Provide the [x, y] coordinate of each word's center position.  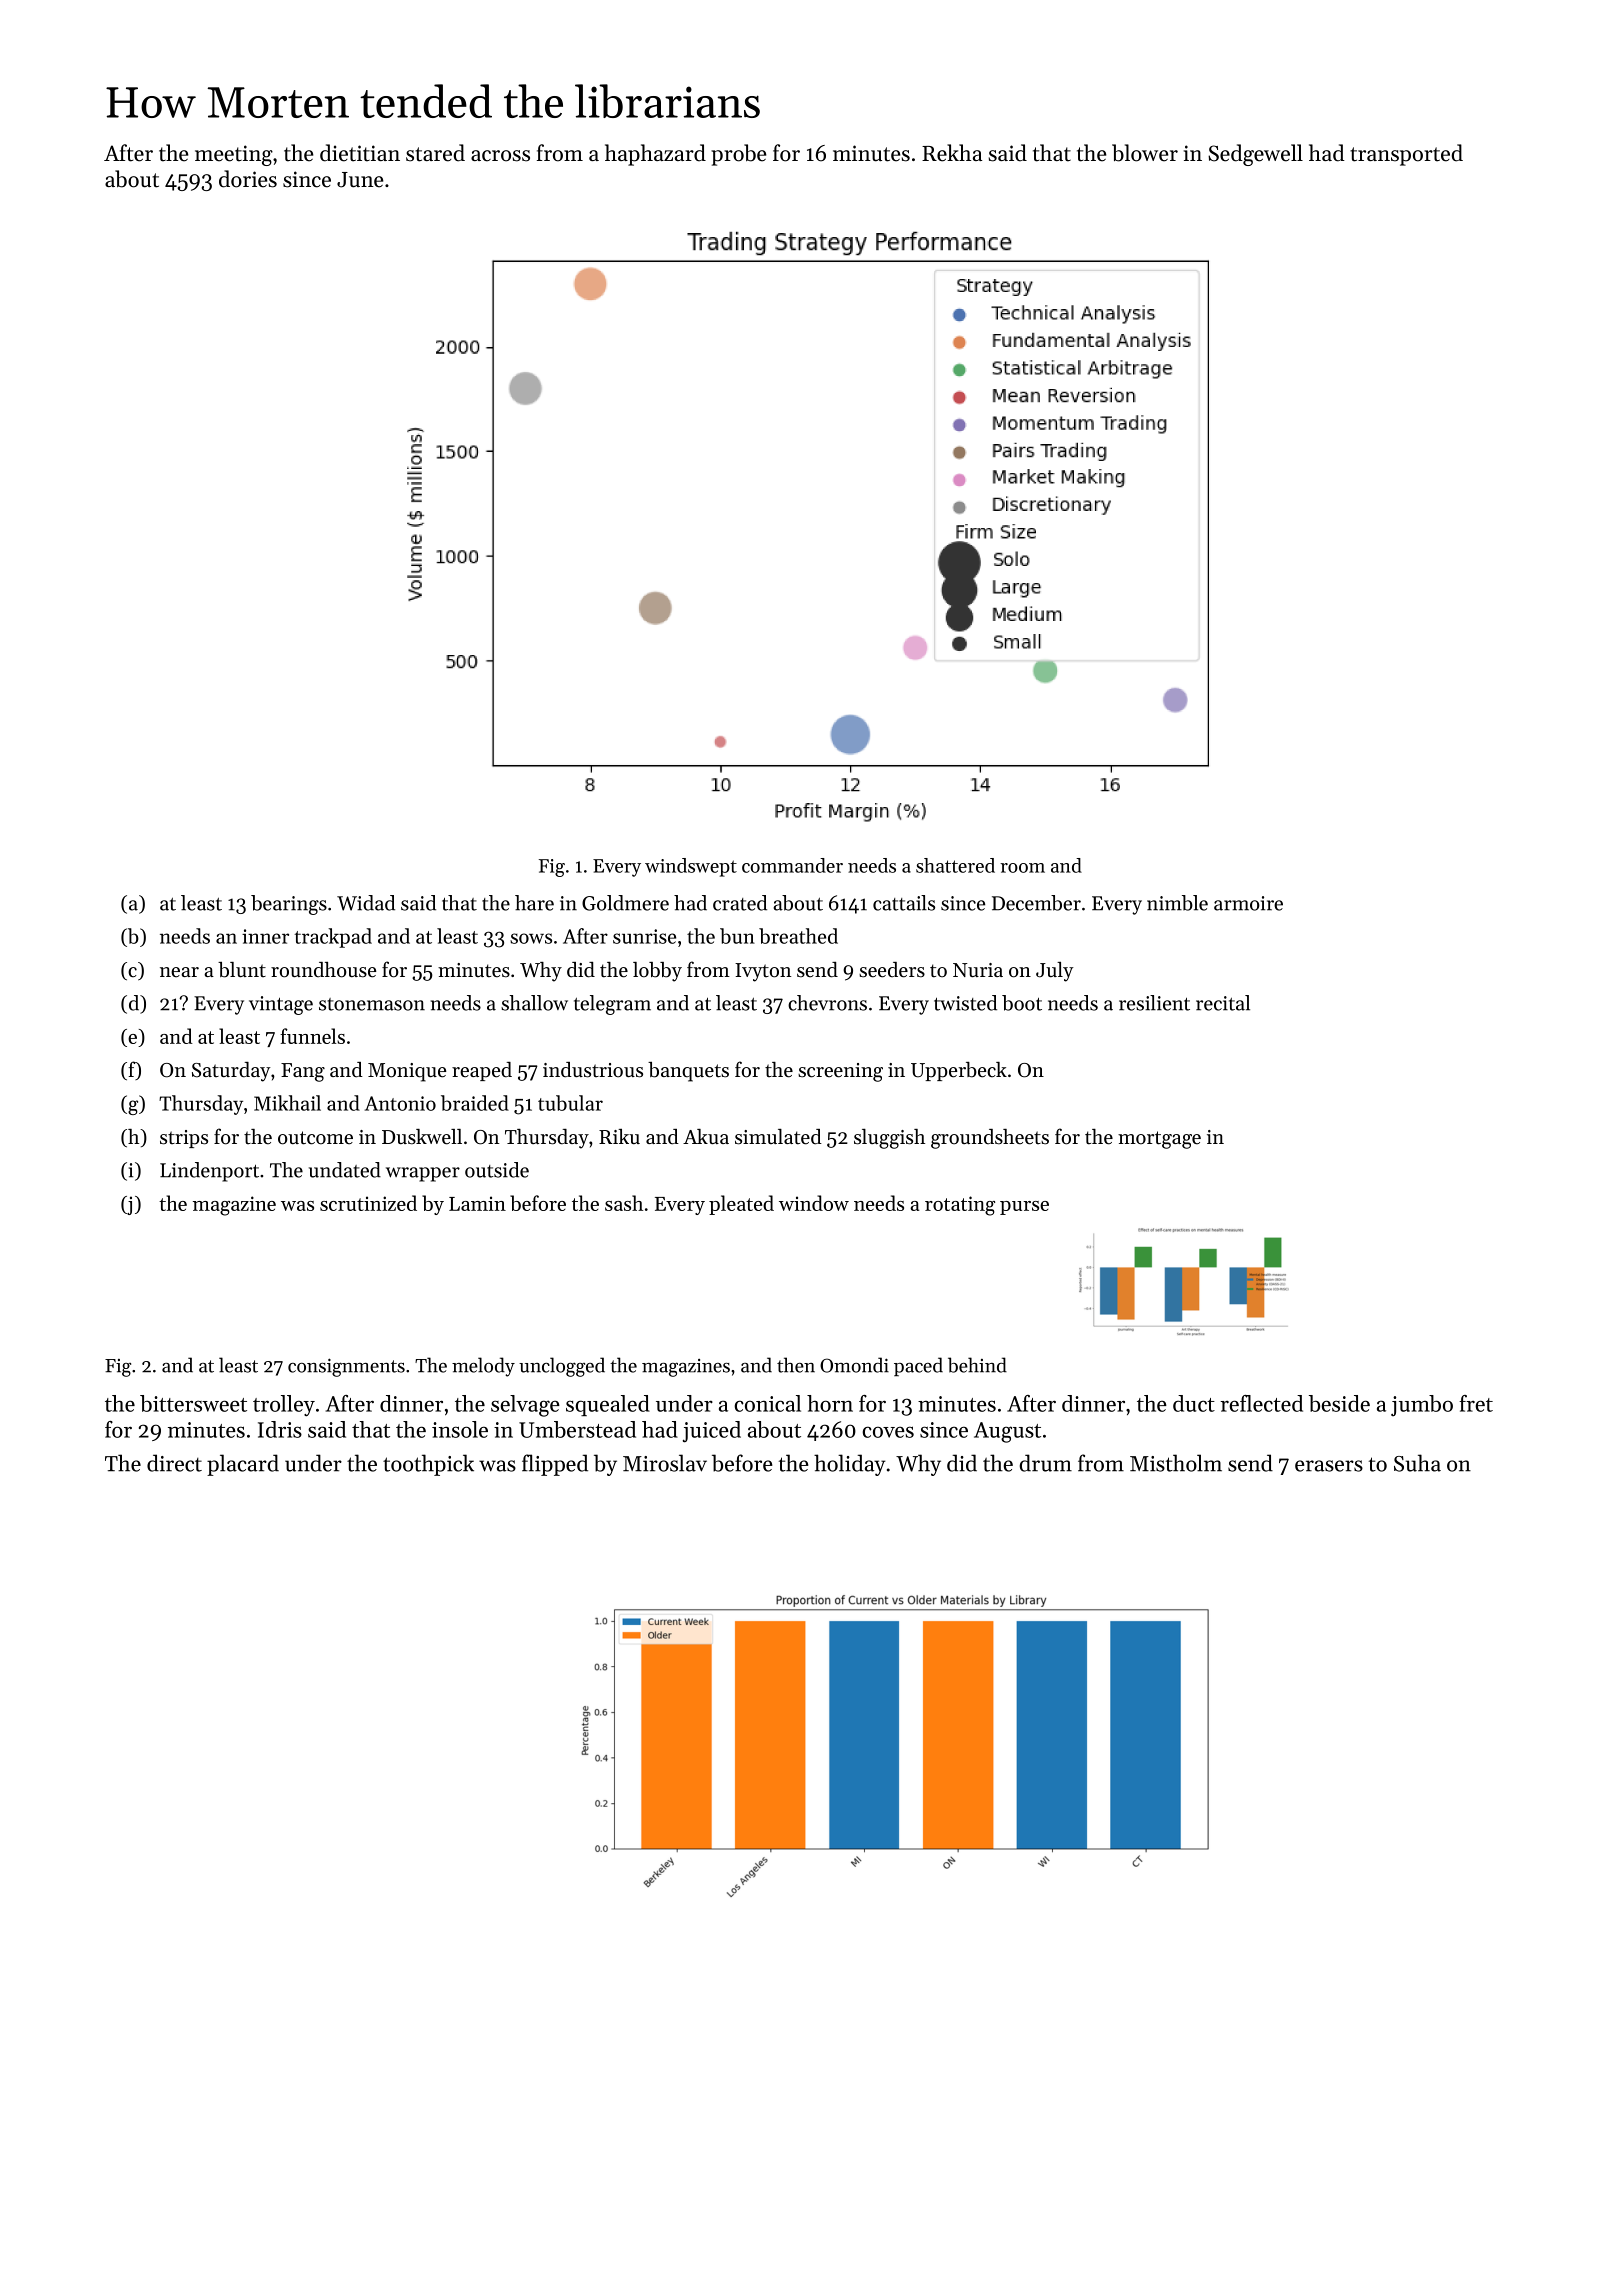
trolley [284, 1405]
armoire [1248, 903]
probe [738, 155]
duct [1194, 1403]
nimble [1177, 903]
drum [1045, 1463]
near [179, 972]
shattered [955, 865]
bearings [289, 905]
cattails [904, 903]
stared [435, 153]
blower [1145, 153]
